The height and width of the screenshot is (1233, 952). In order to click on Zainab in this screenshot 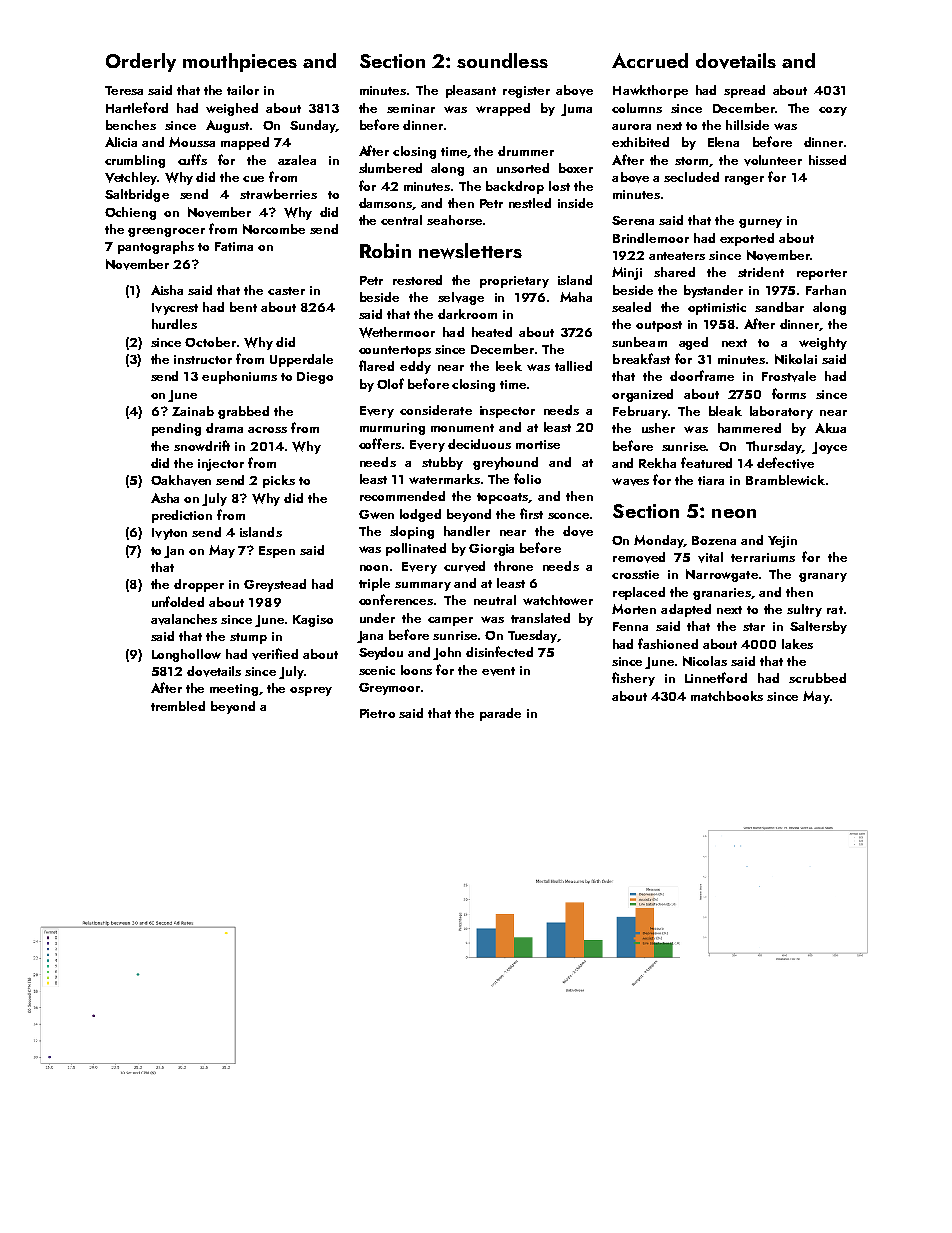, I will do `click(193, 411)`.
